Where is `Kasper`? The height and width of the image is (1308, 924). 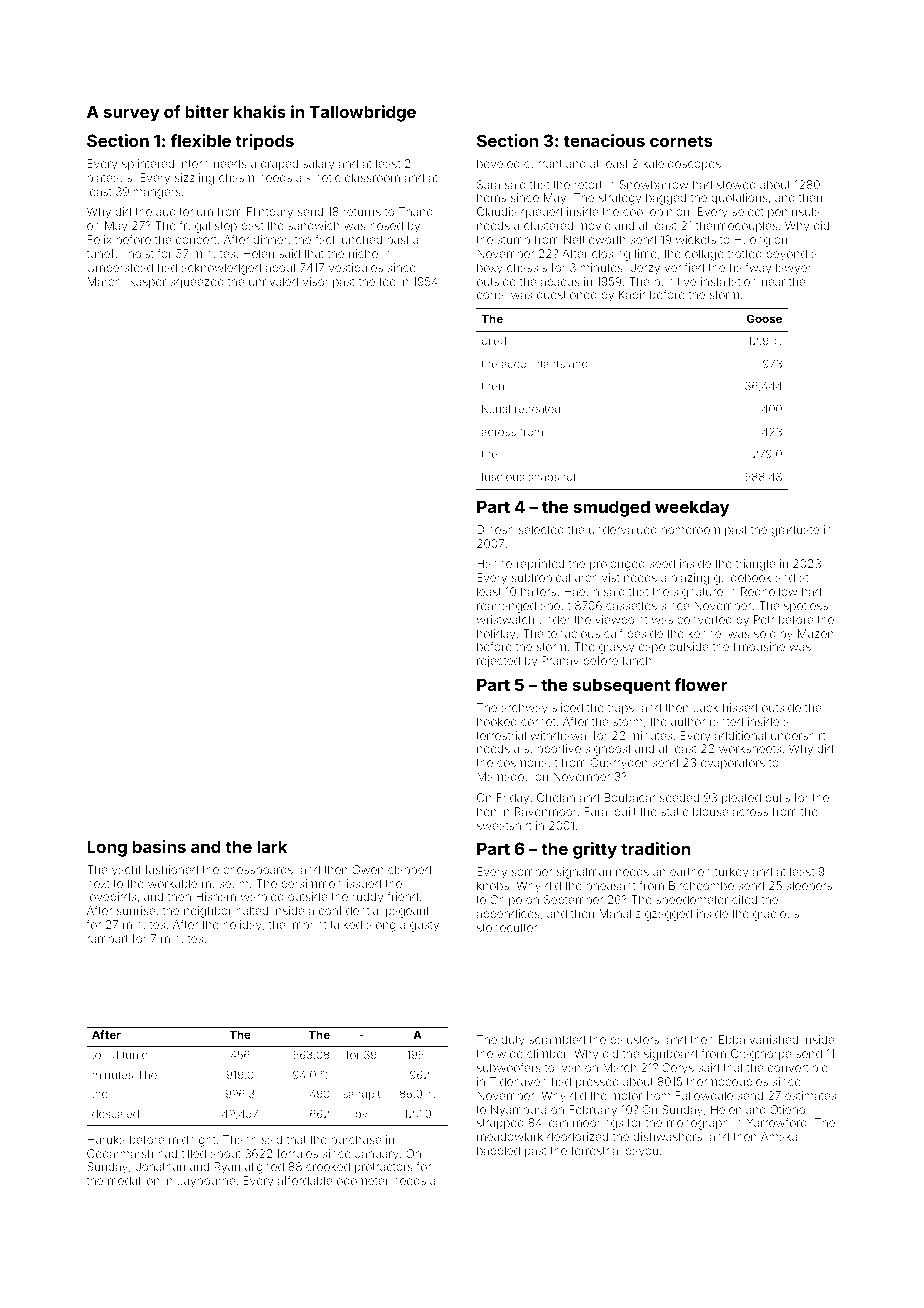
Kasper is located at coordinates (147, 283).
